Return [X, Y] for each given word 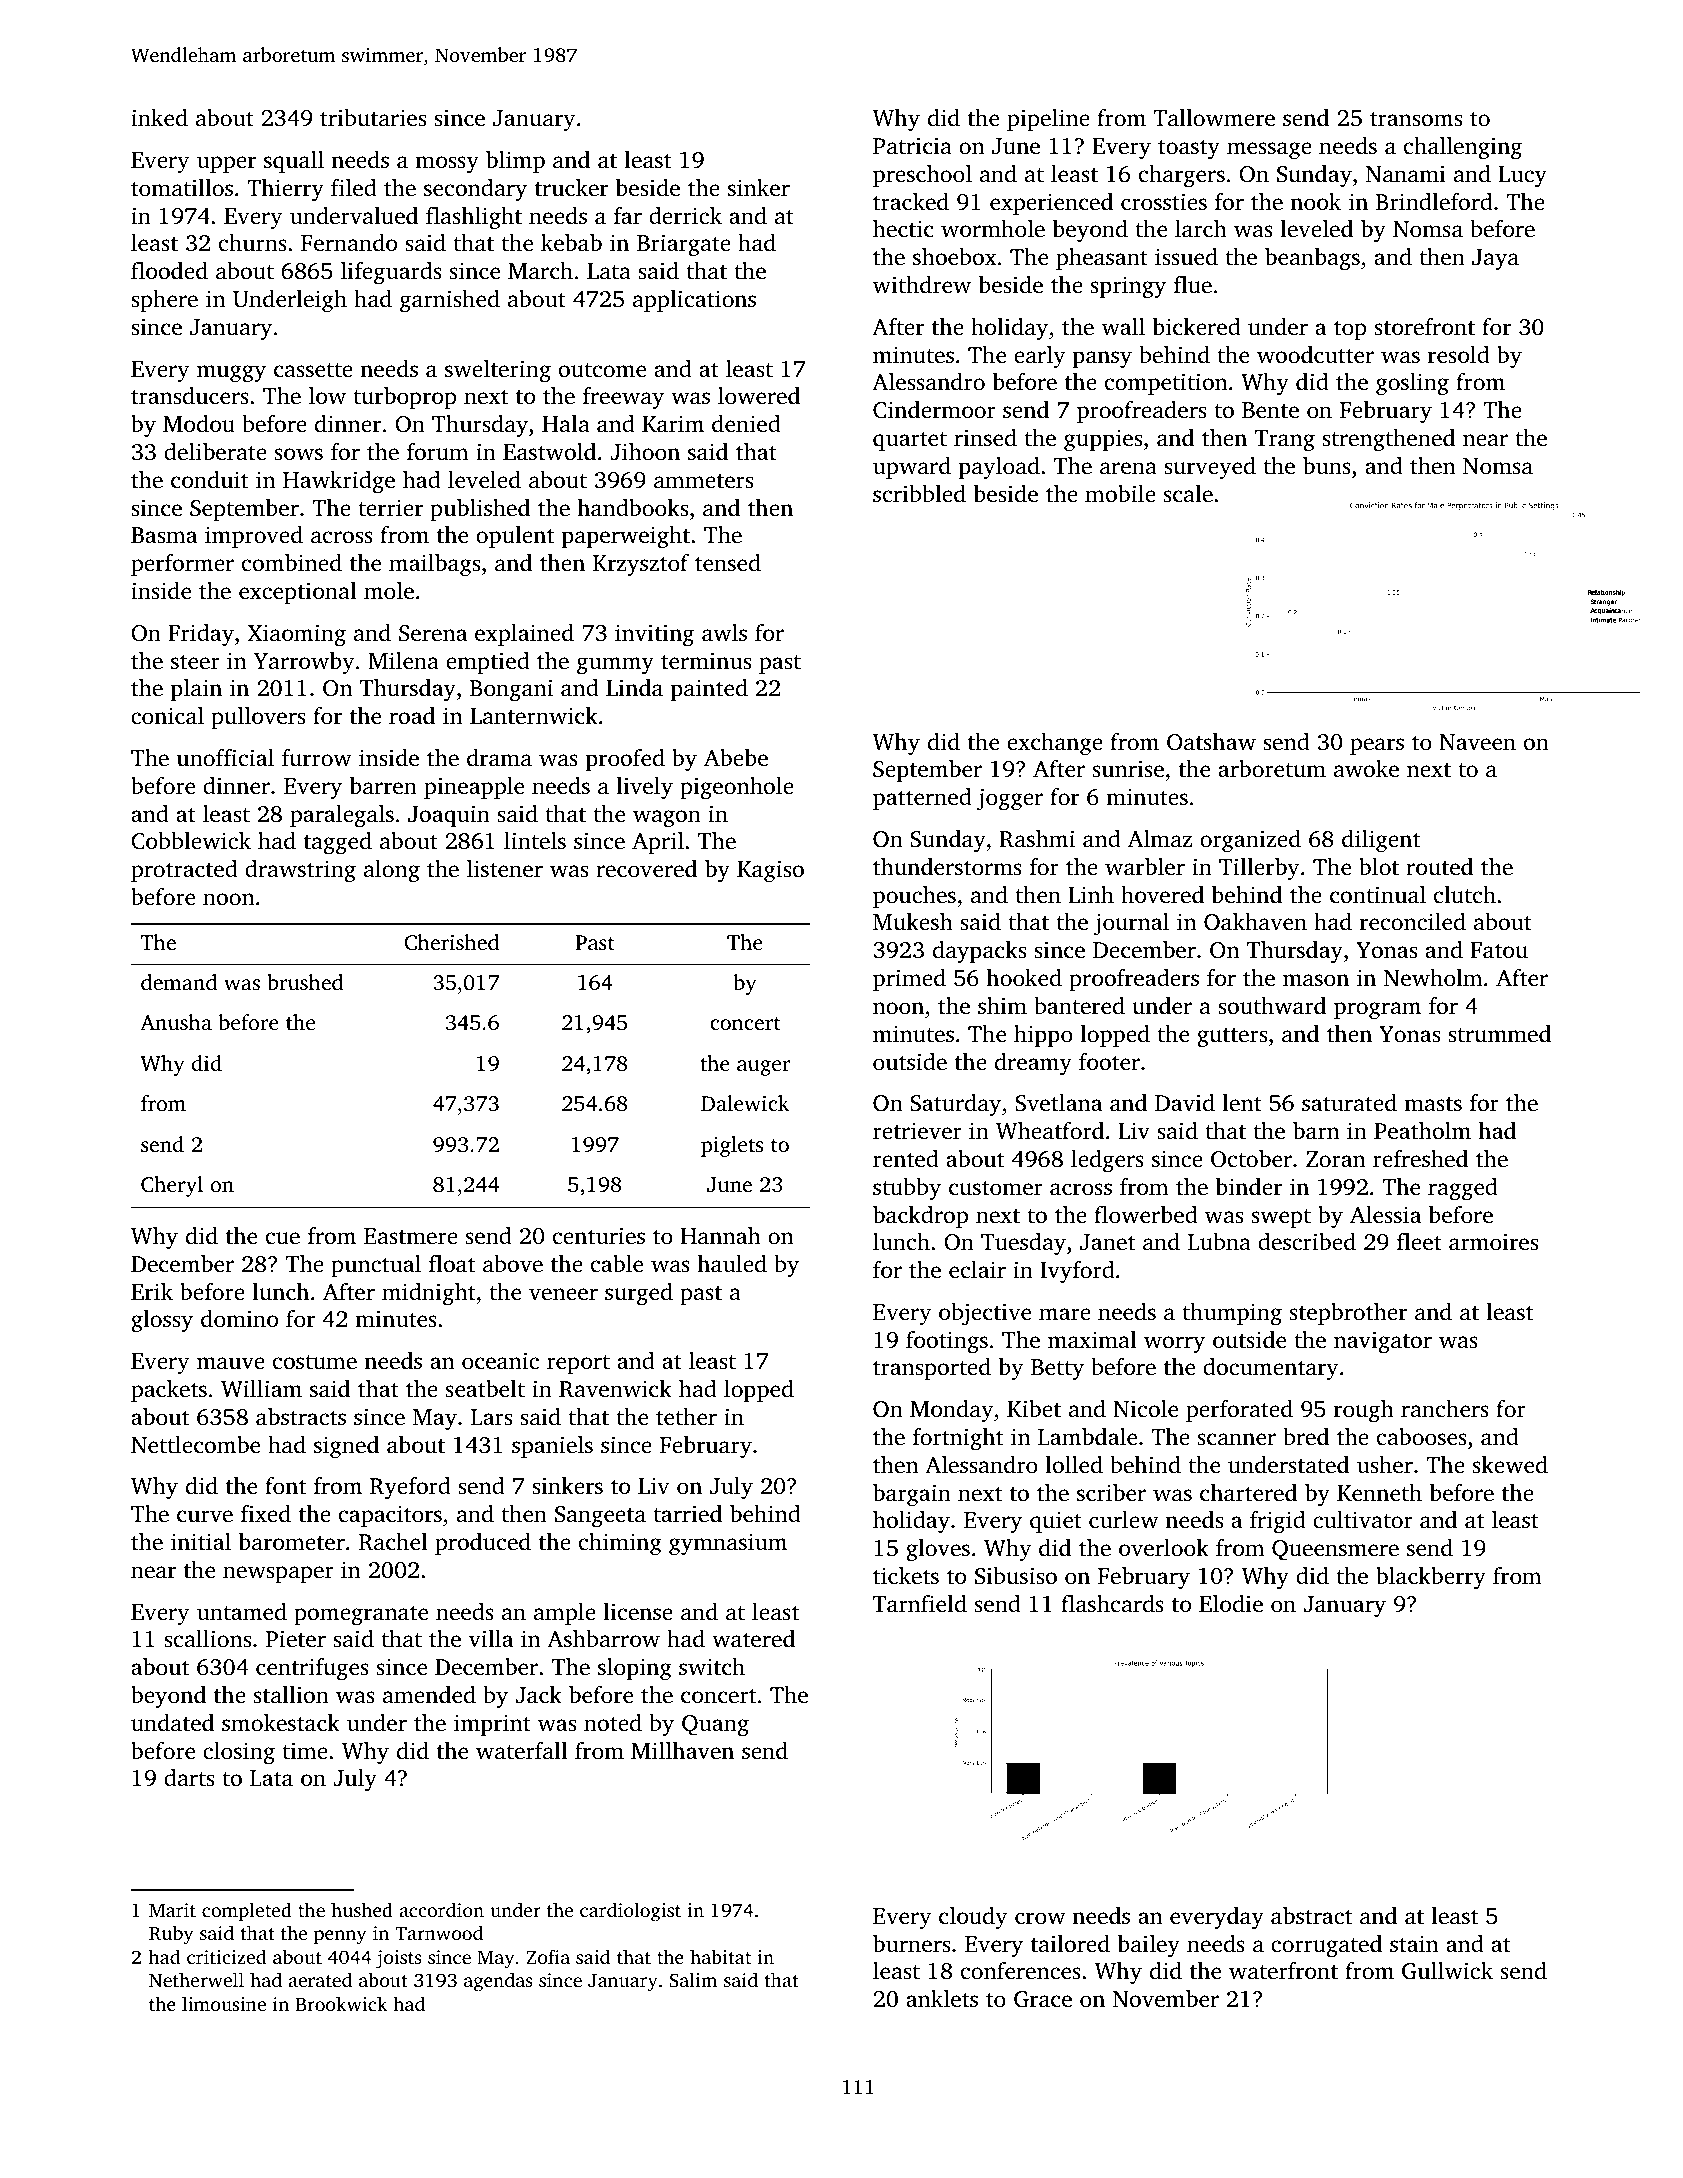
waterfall [522, 1751]
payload [999, 468]
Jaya [1495, 260]
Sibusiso [1016, 1576]
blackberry [1431, 1578]
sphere [164, 301]
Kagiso [770, 871]
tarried [687, 1514]
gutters [1232, 1038]
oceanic [500, 1361]
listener [505, 869]
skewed [1510, 1464]
